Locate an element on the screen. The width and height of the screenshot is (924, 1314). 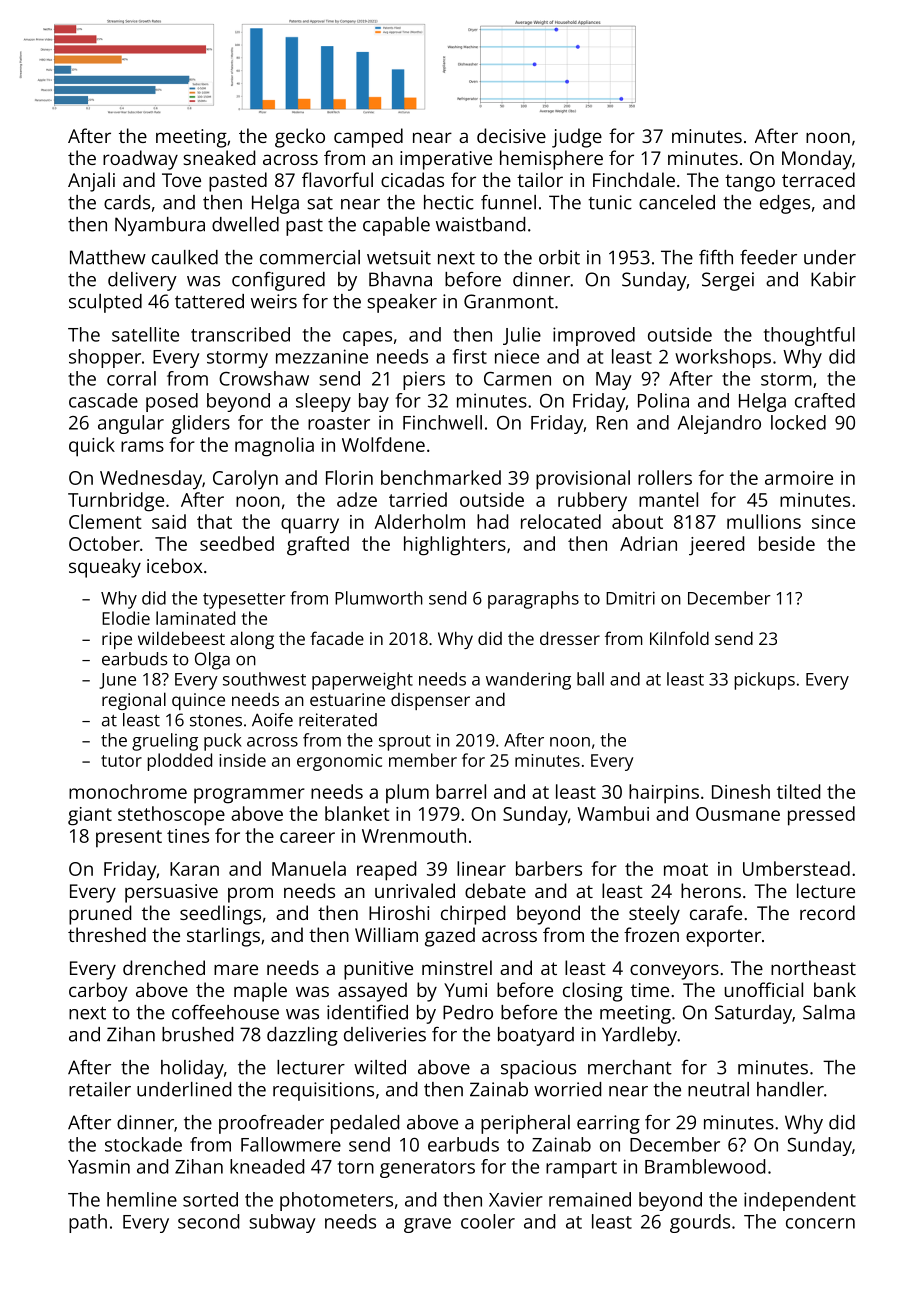
benchmarked is located at coordinates (441, 477).
